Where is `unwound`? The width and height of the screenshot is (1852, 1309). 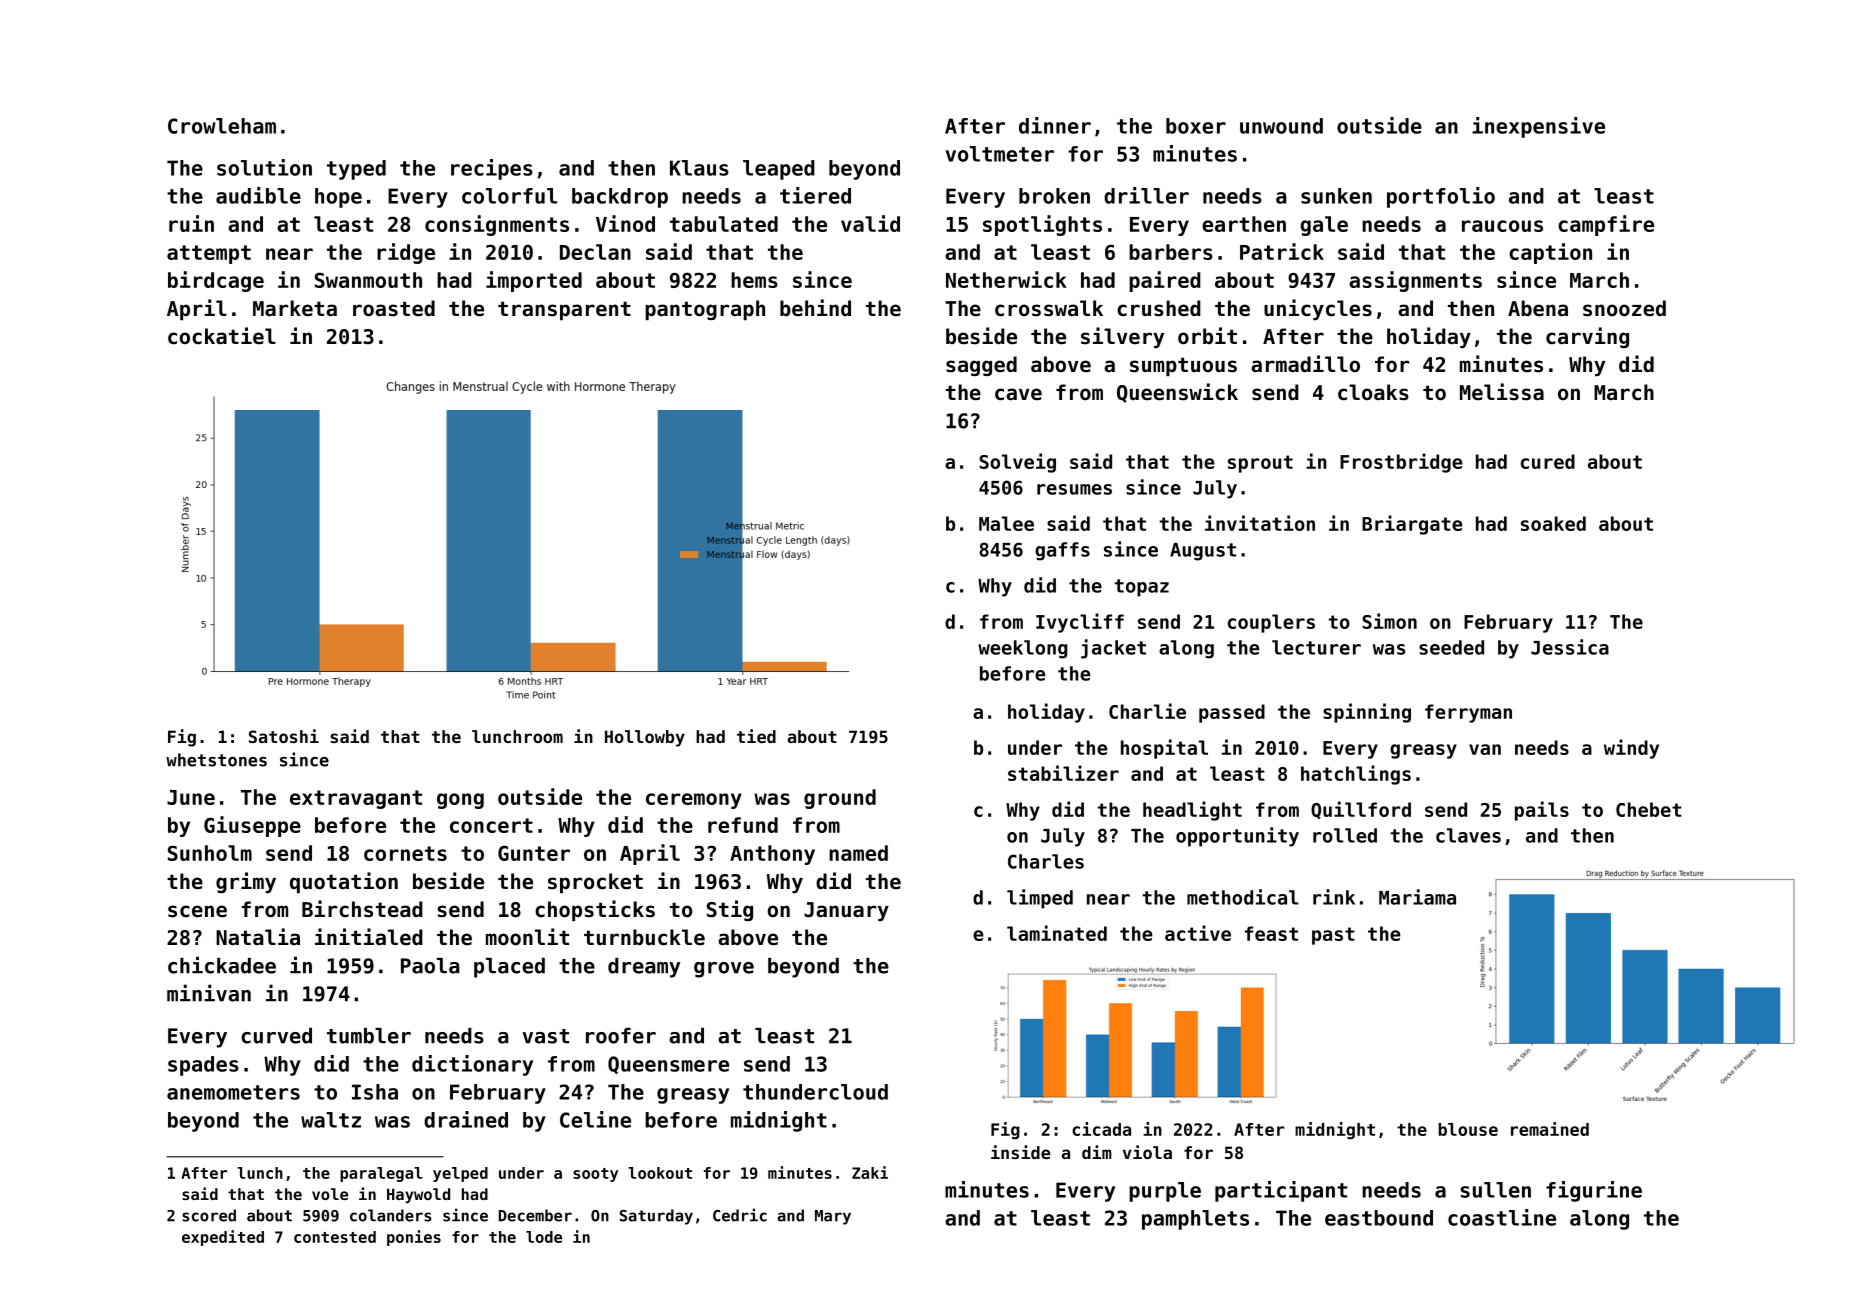 unwound is located at coordinates (1281, 126).
